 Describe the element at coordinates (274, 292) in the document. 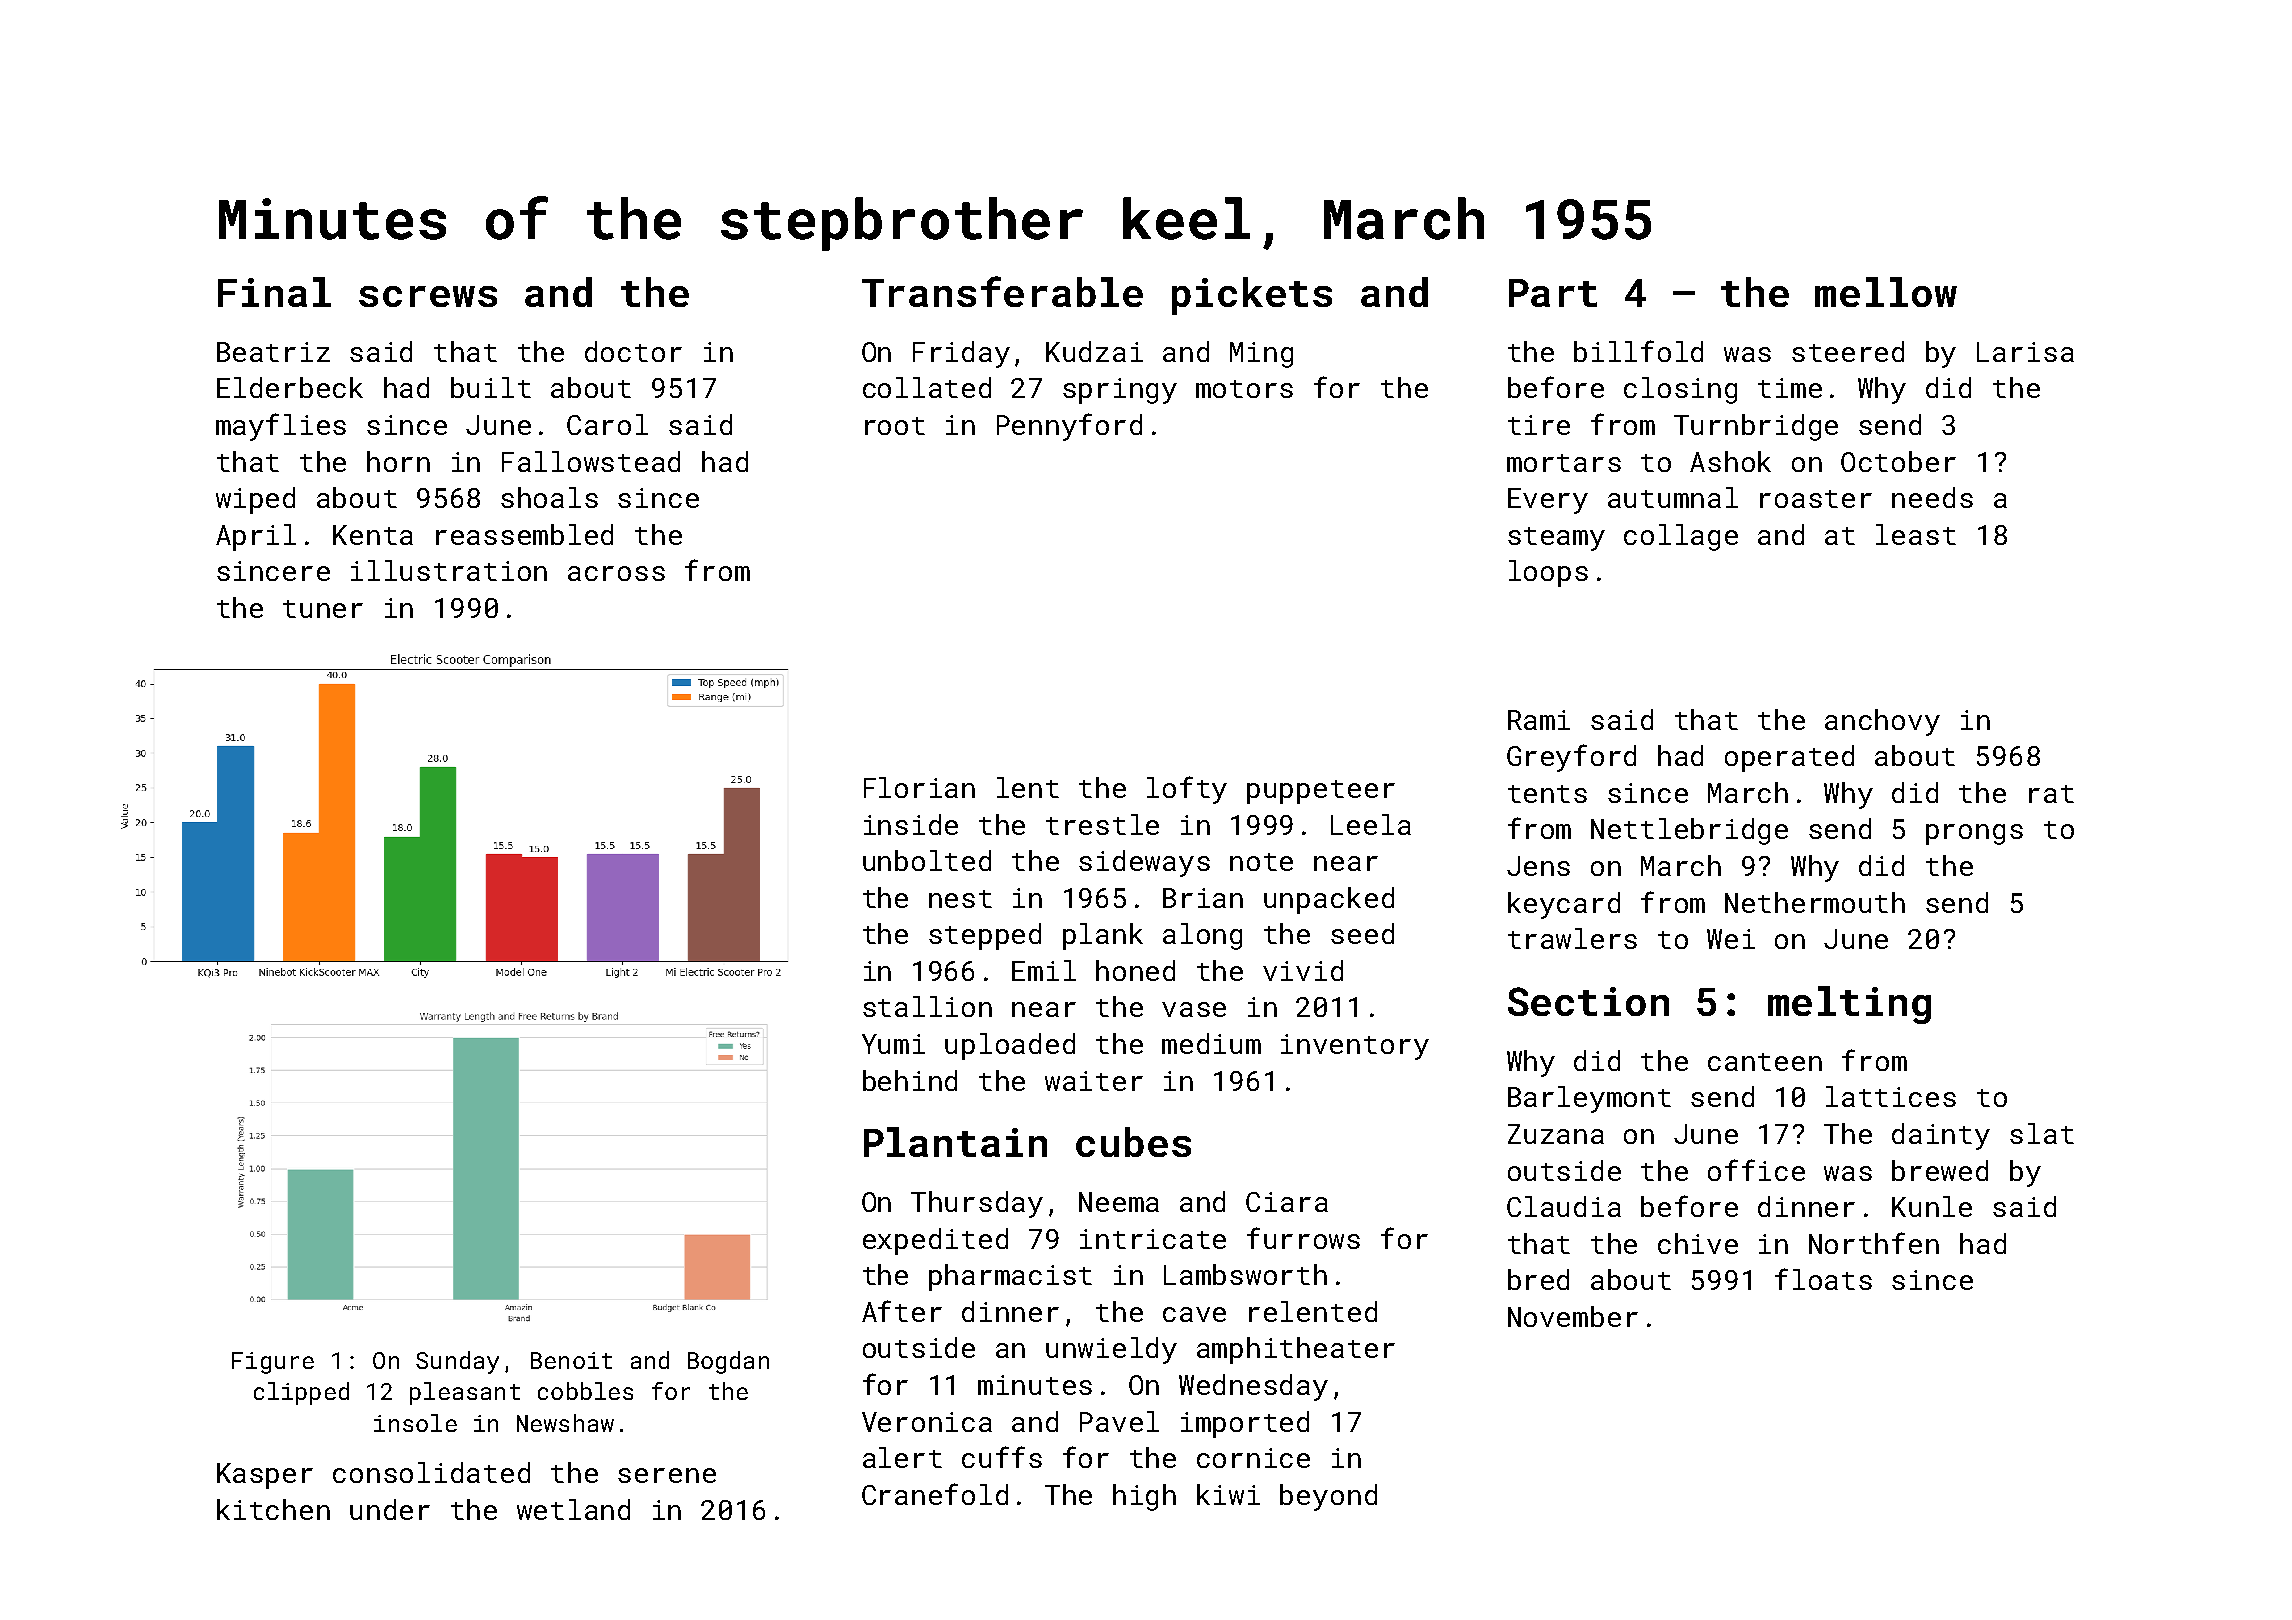

I see `Final` at that location.
